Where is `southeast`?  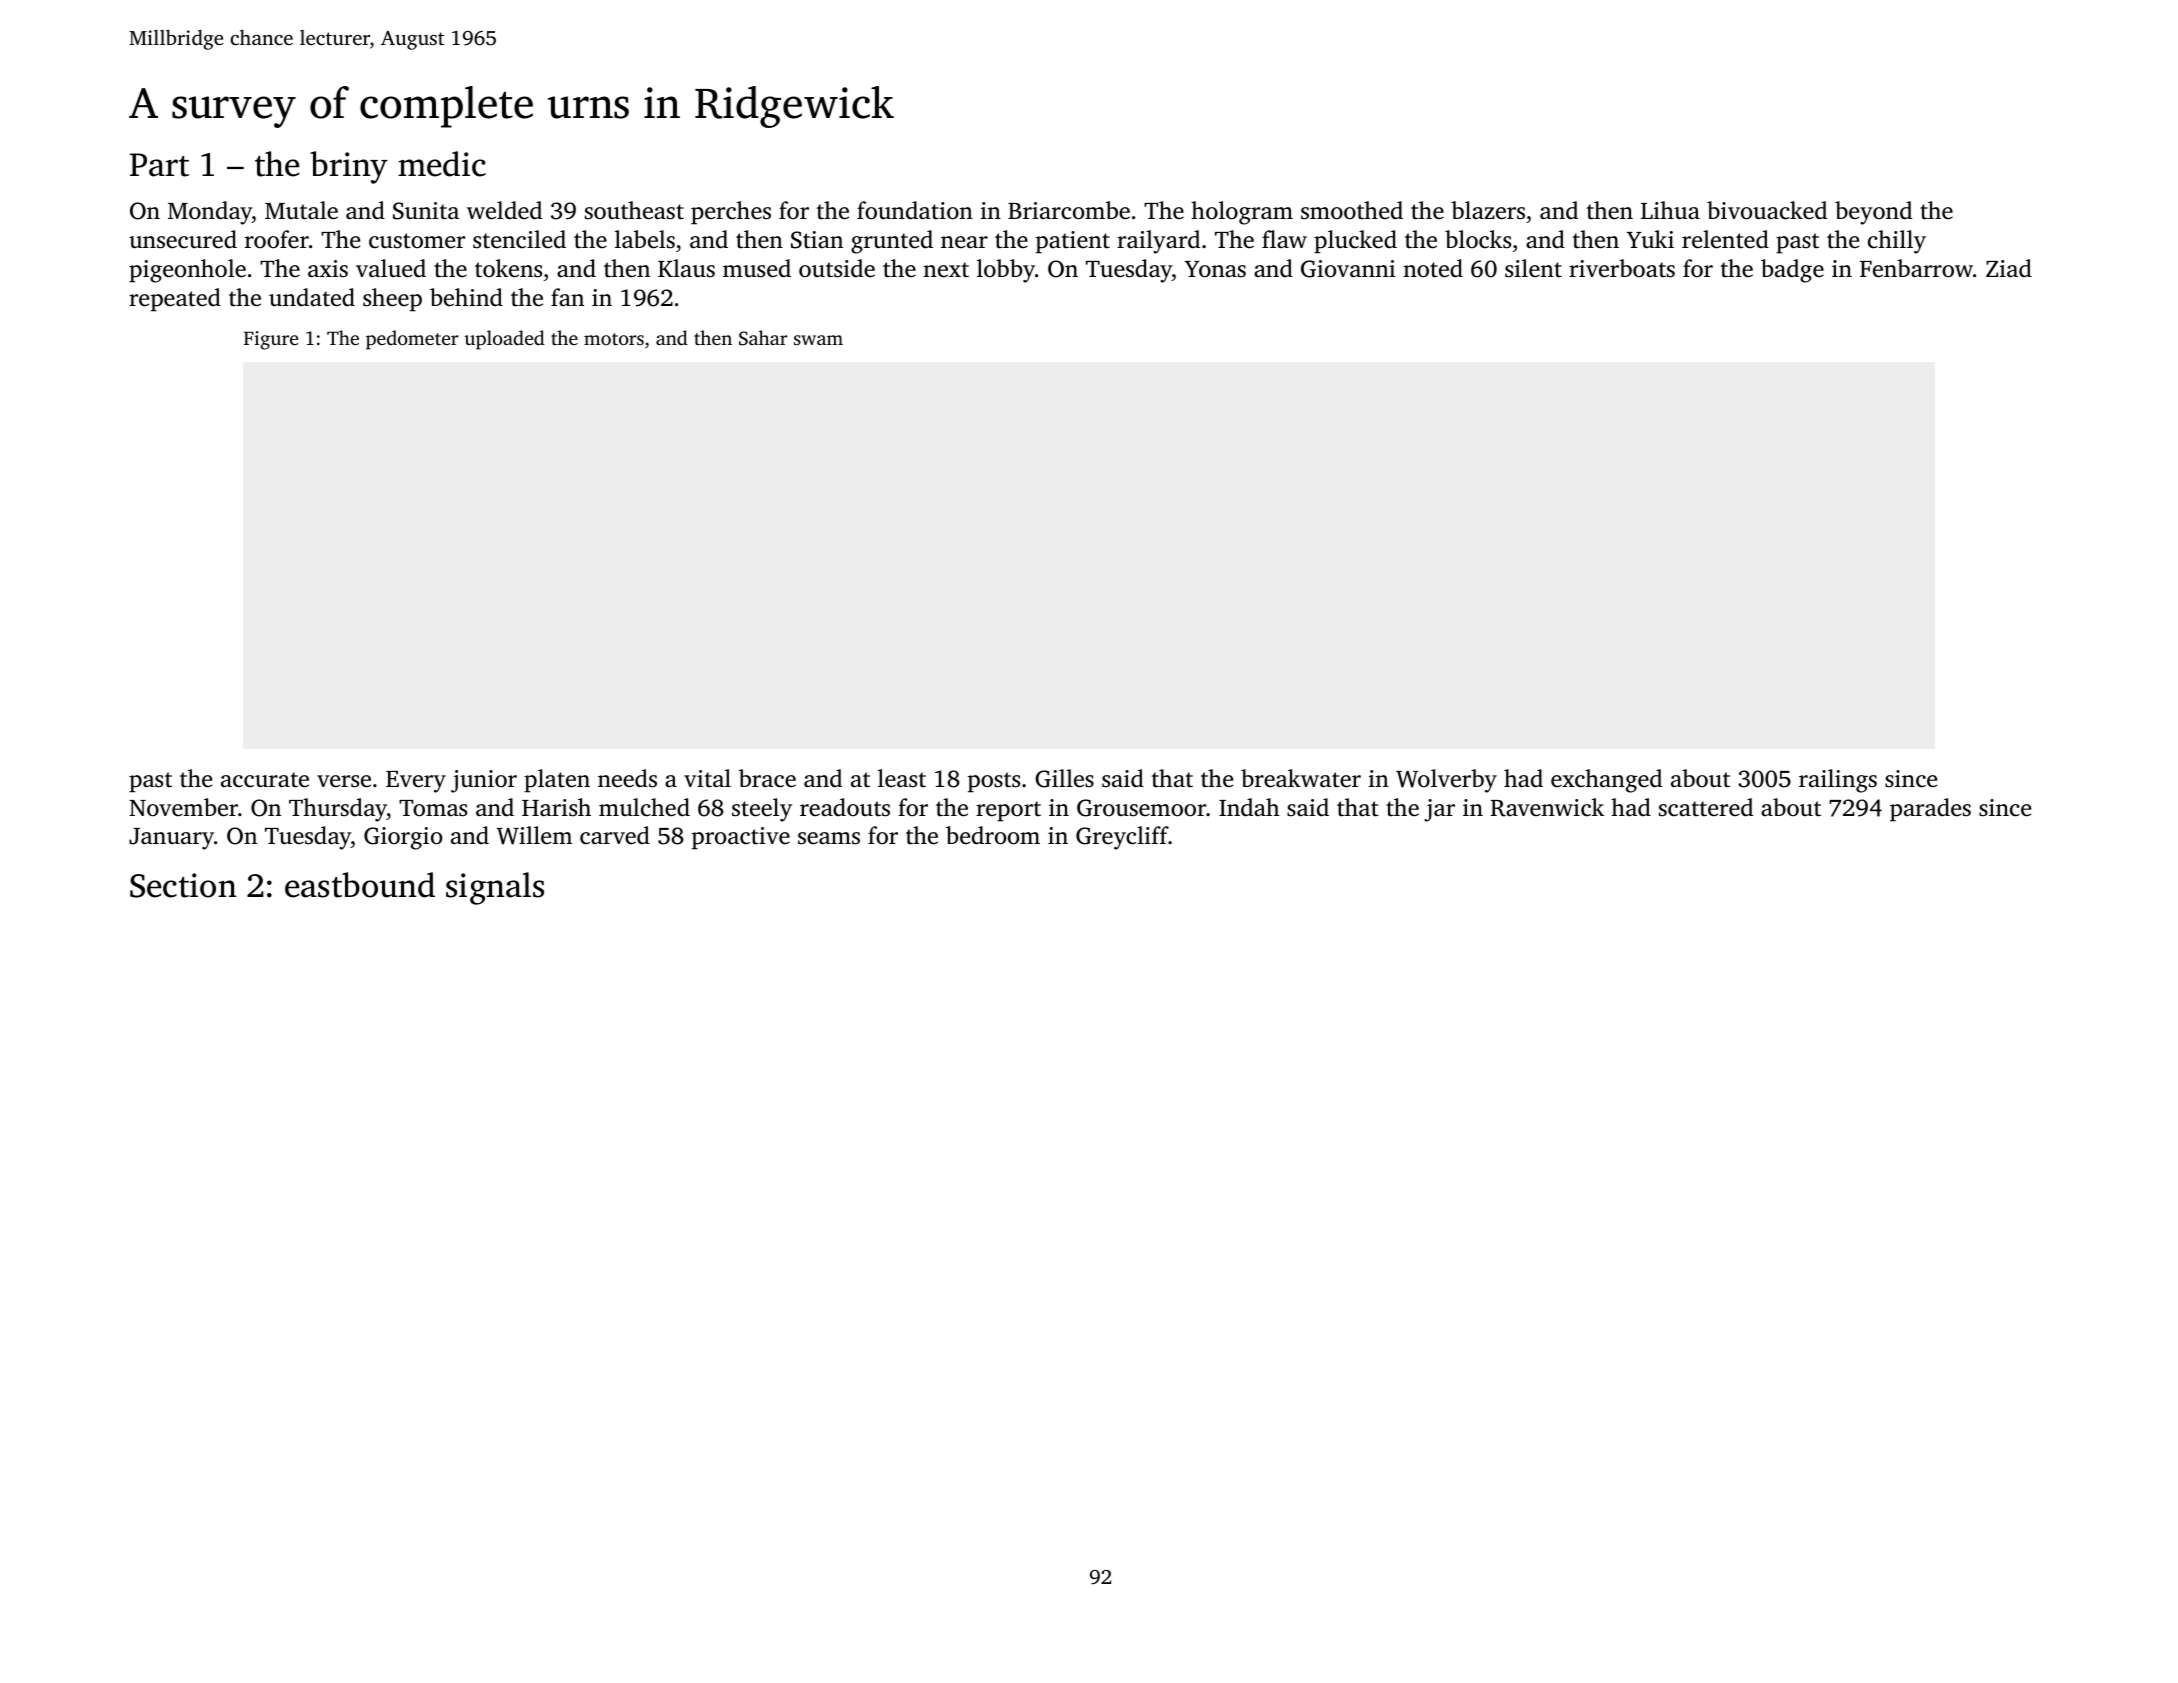 southeast is located at coordinates (634, 210).
